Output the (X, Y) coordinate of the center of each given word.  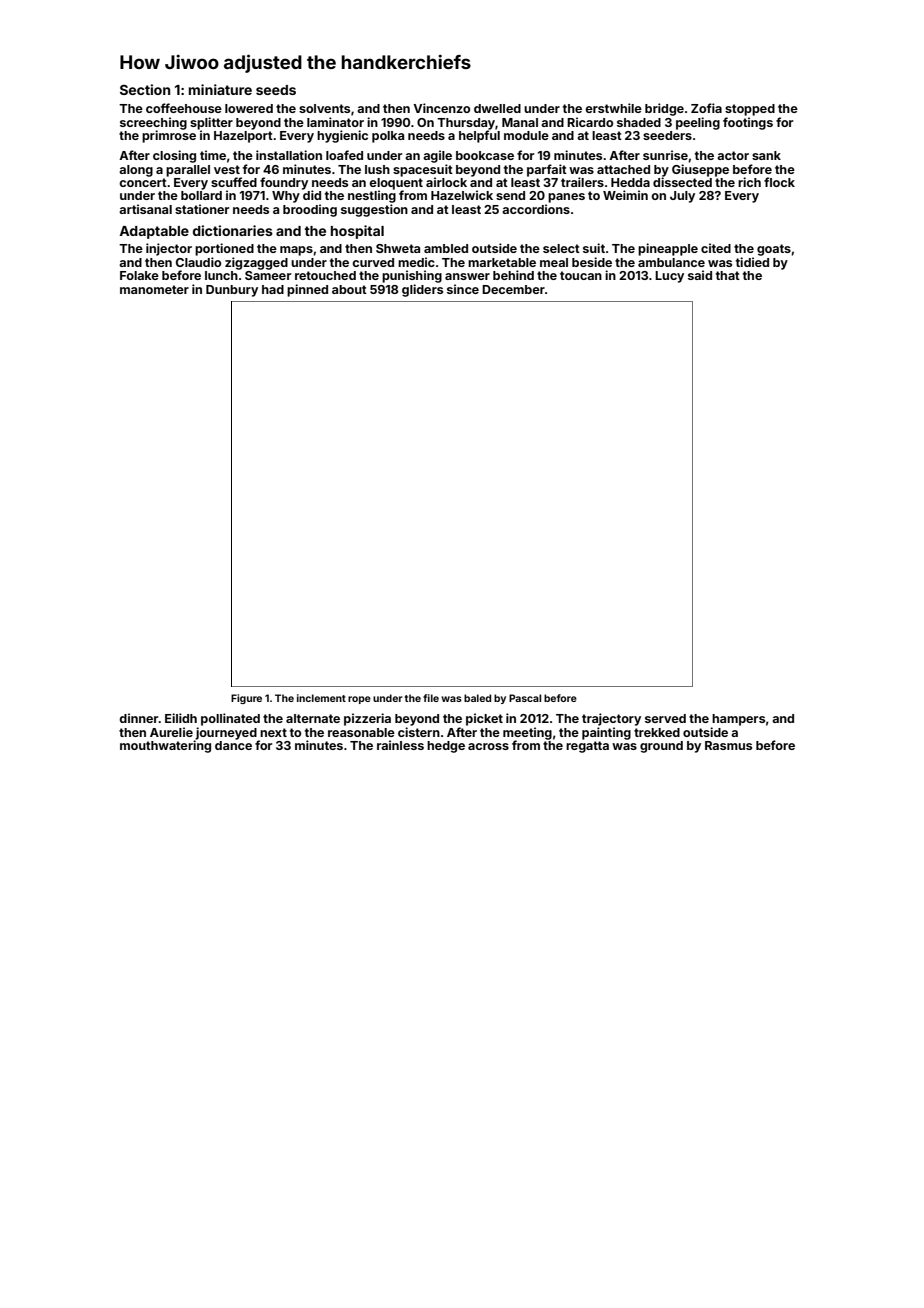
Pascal (525, 698)
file (431, 698)
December (513, 289)
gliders (422, 290)
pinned (307, 290)
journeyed (226, 733)
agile (437, 156)
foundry (284, 183)
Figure (246, 699)
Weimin (625, 195)
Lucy (669, 277)
